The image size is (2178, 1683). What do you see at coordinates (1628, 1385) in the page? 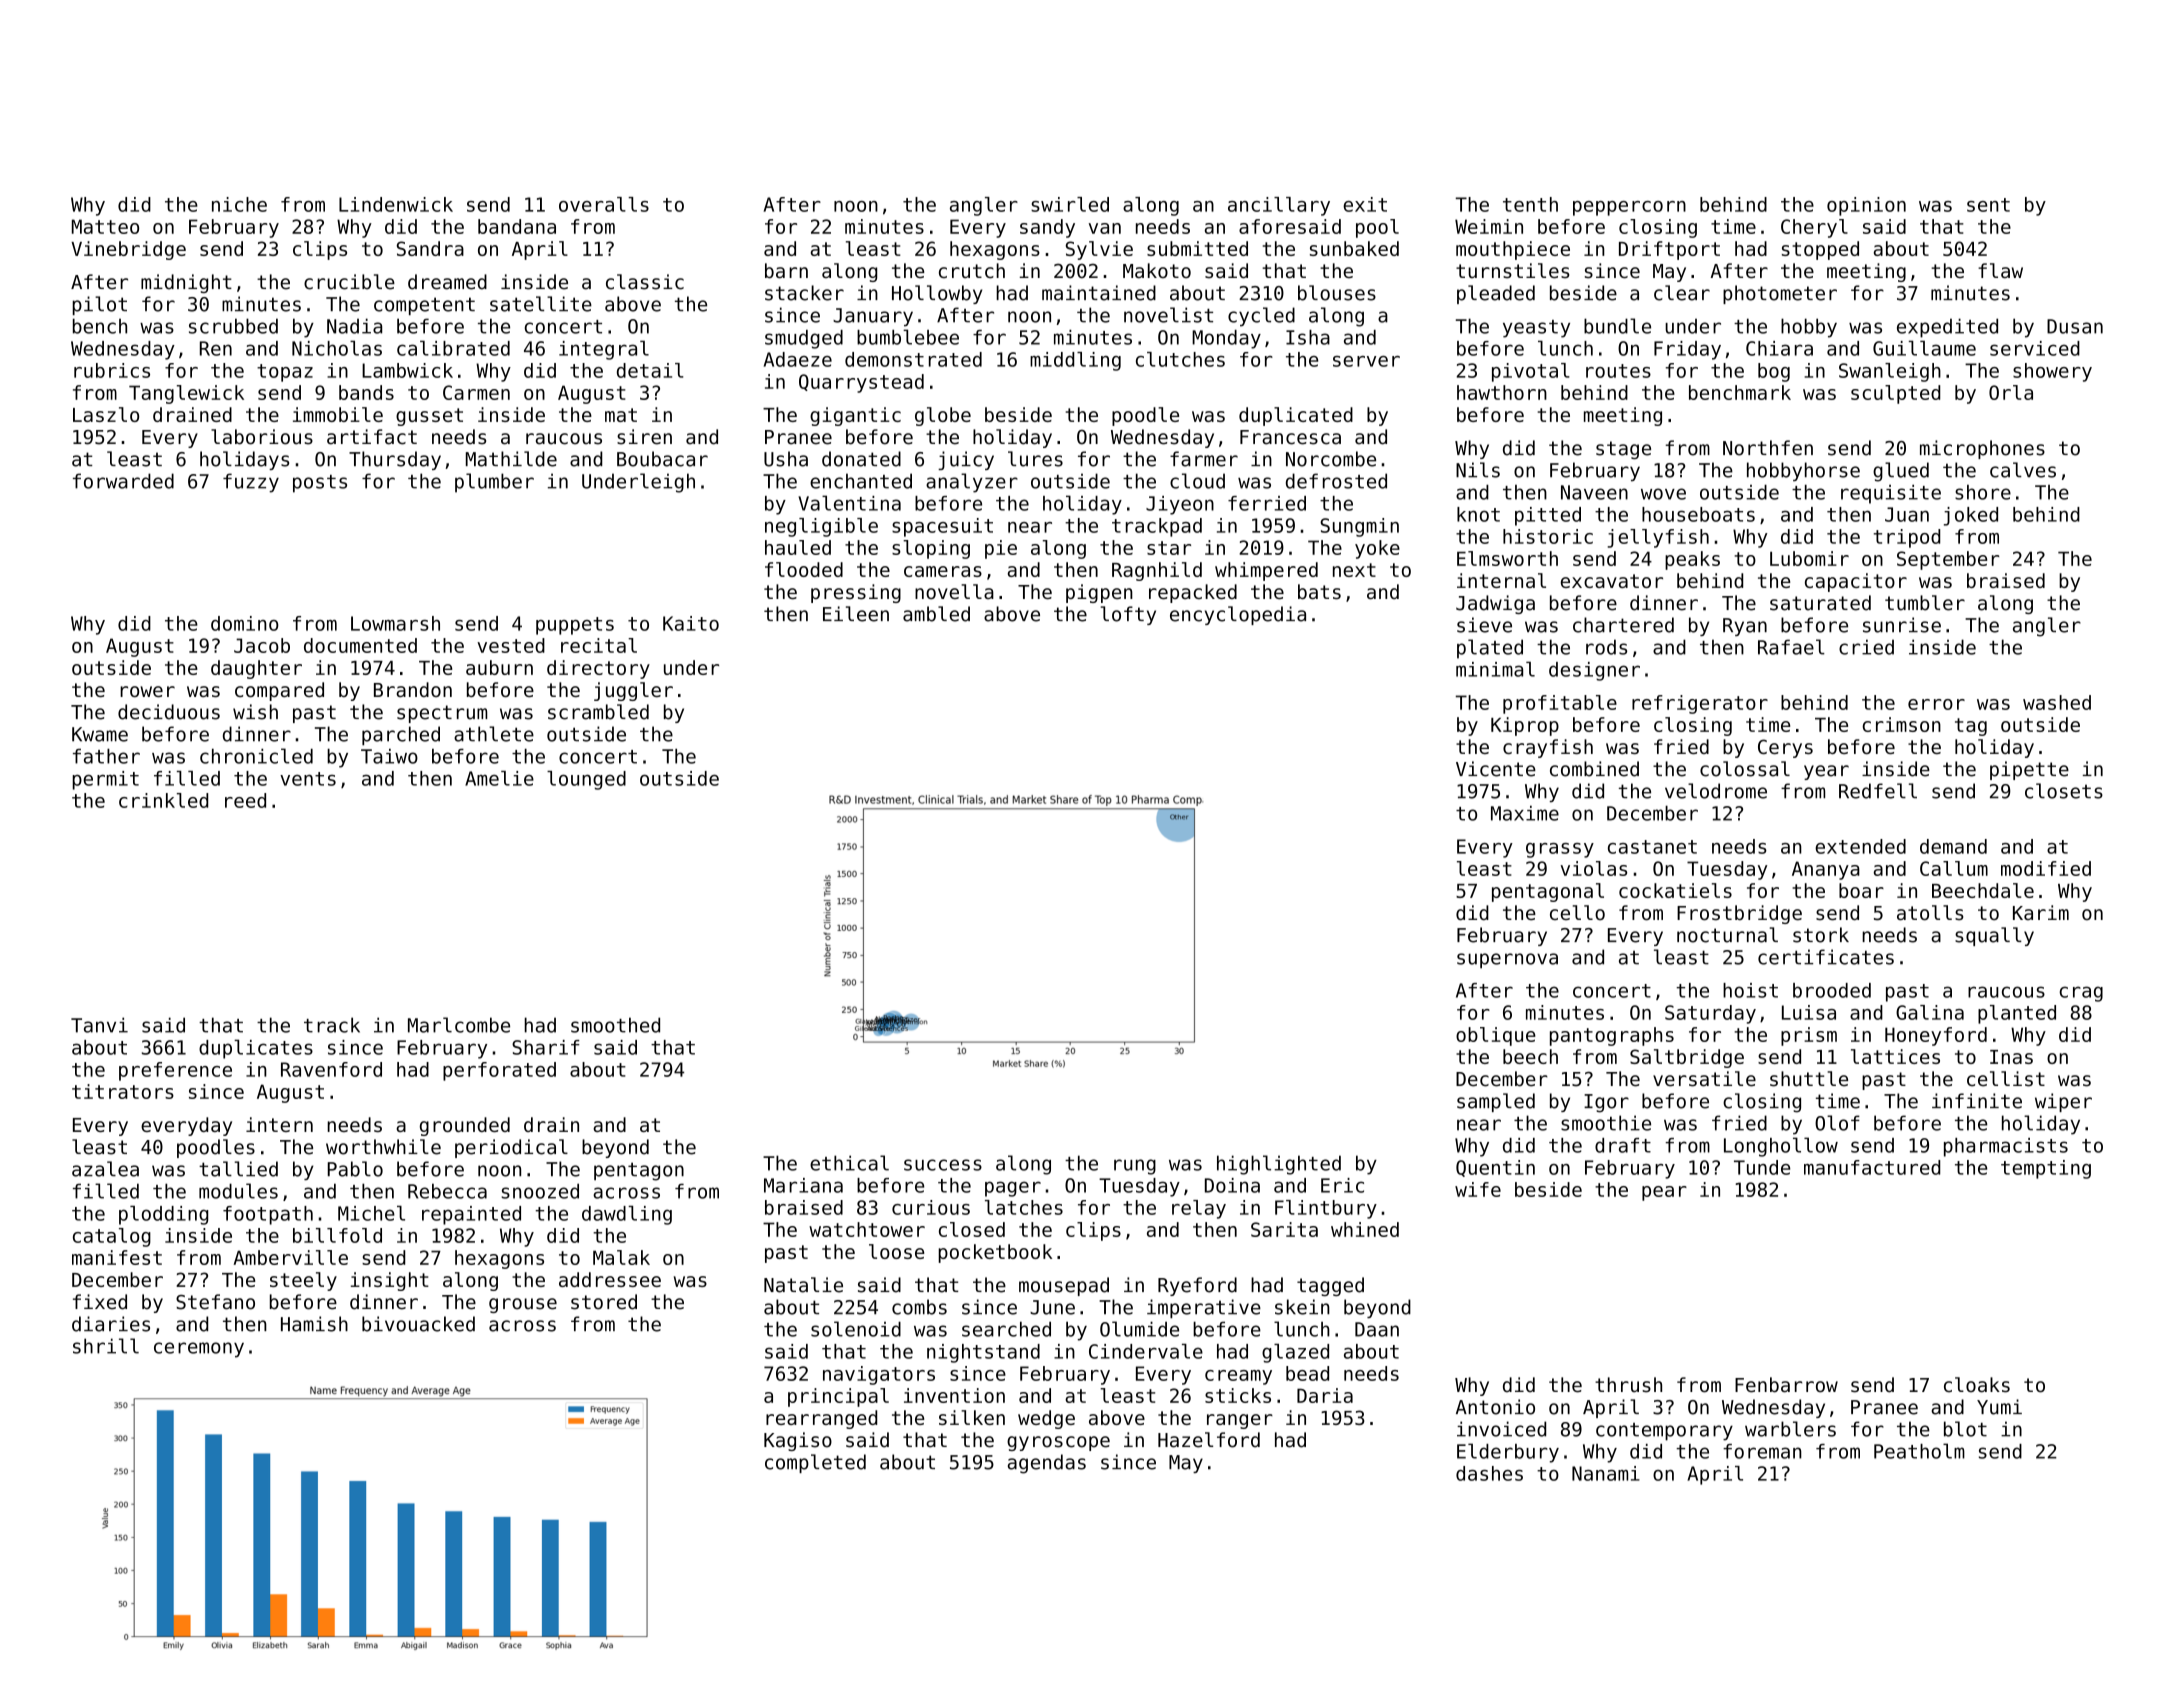
I see `thrush` at bounding box center [1628, 1385].
